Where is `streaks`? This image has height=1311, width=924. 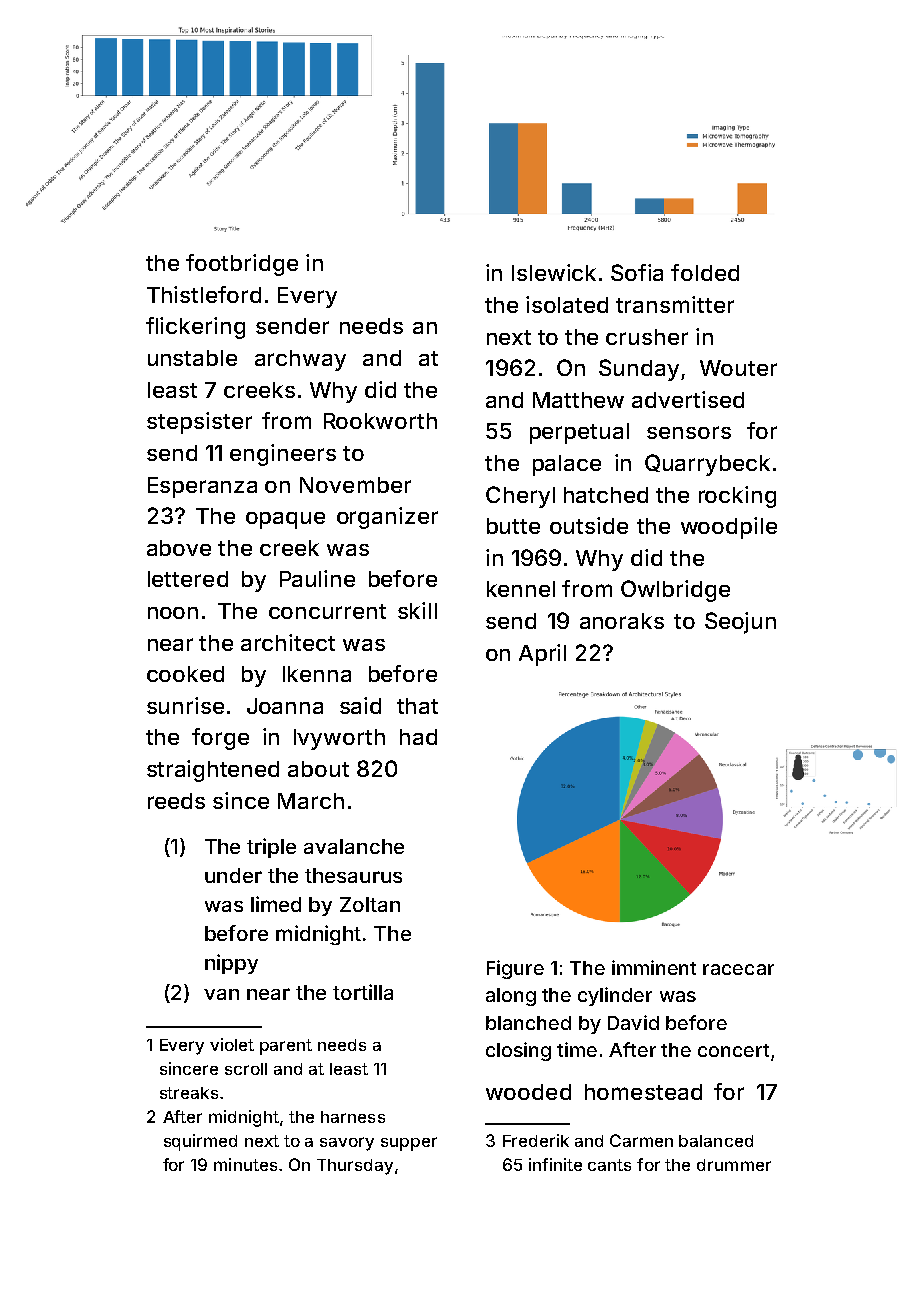 streaks is located at coordinates (189, 1093).
